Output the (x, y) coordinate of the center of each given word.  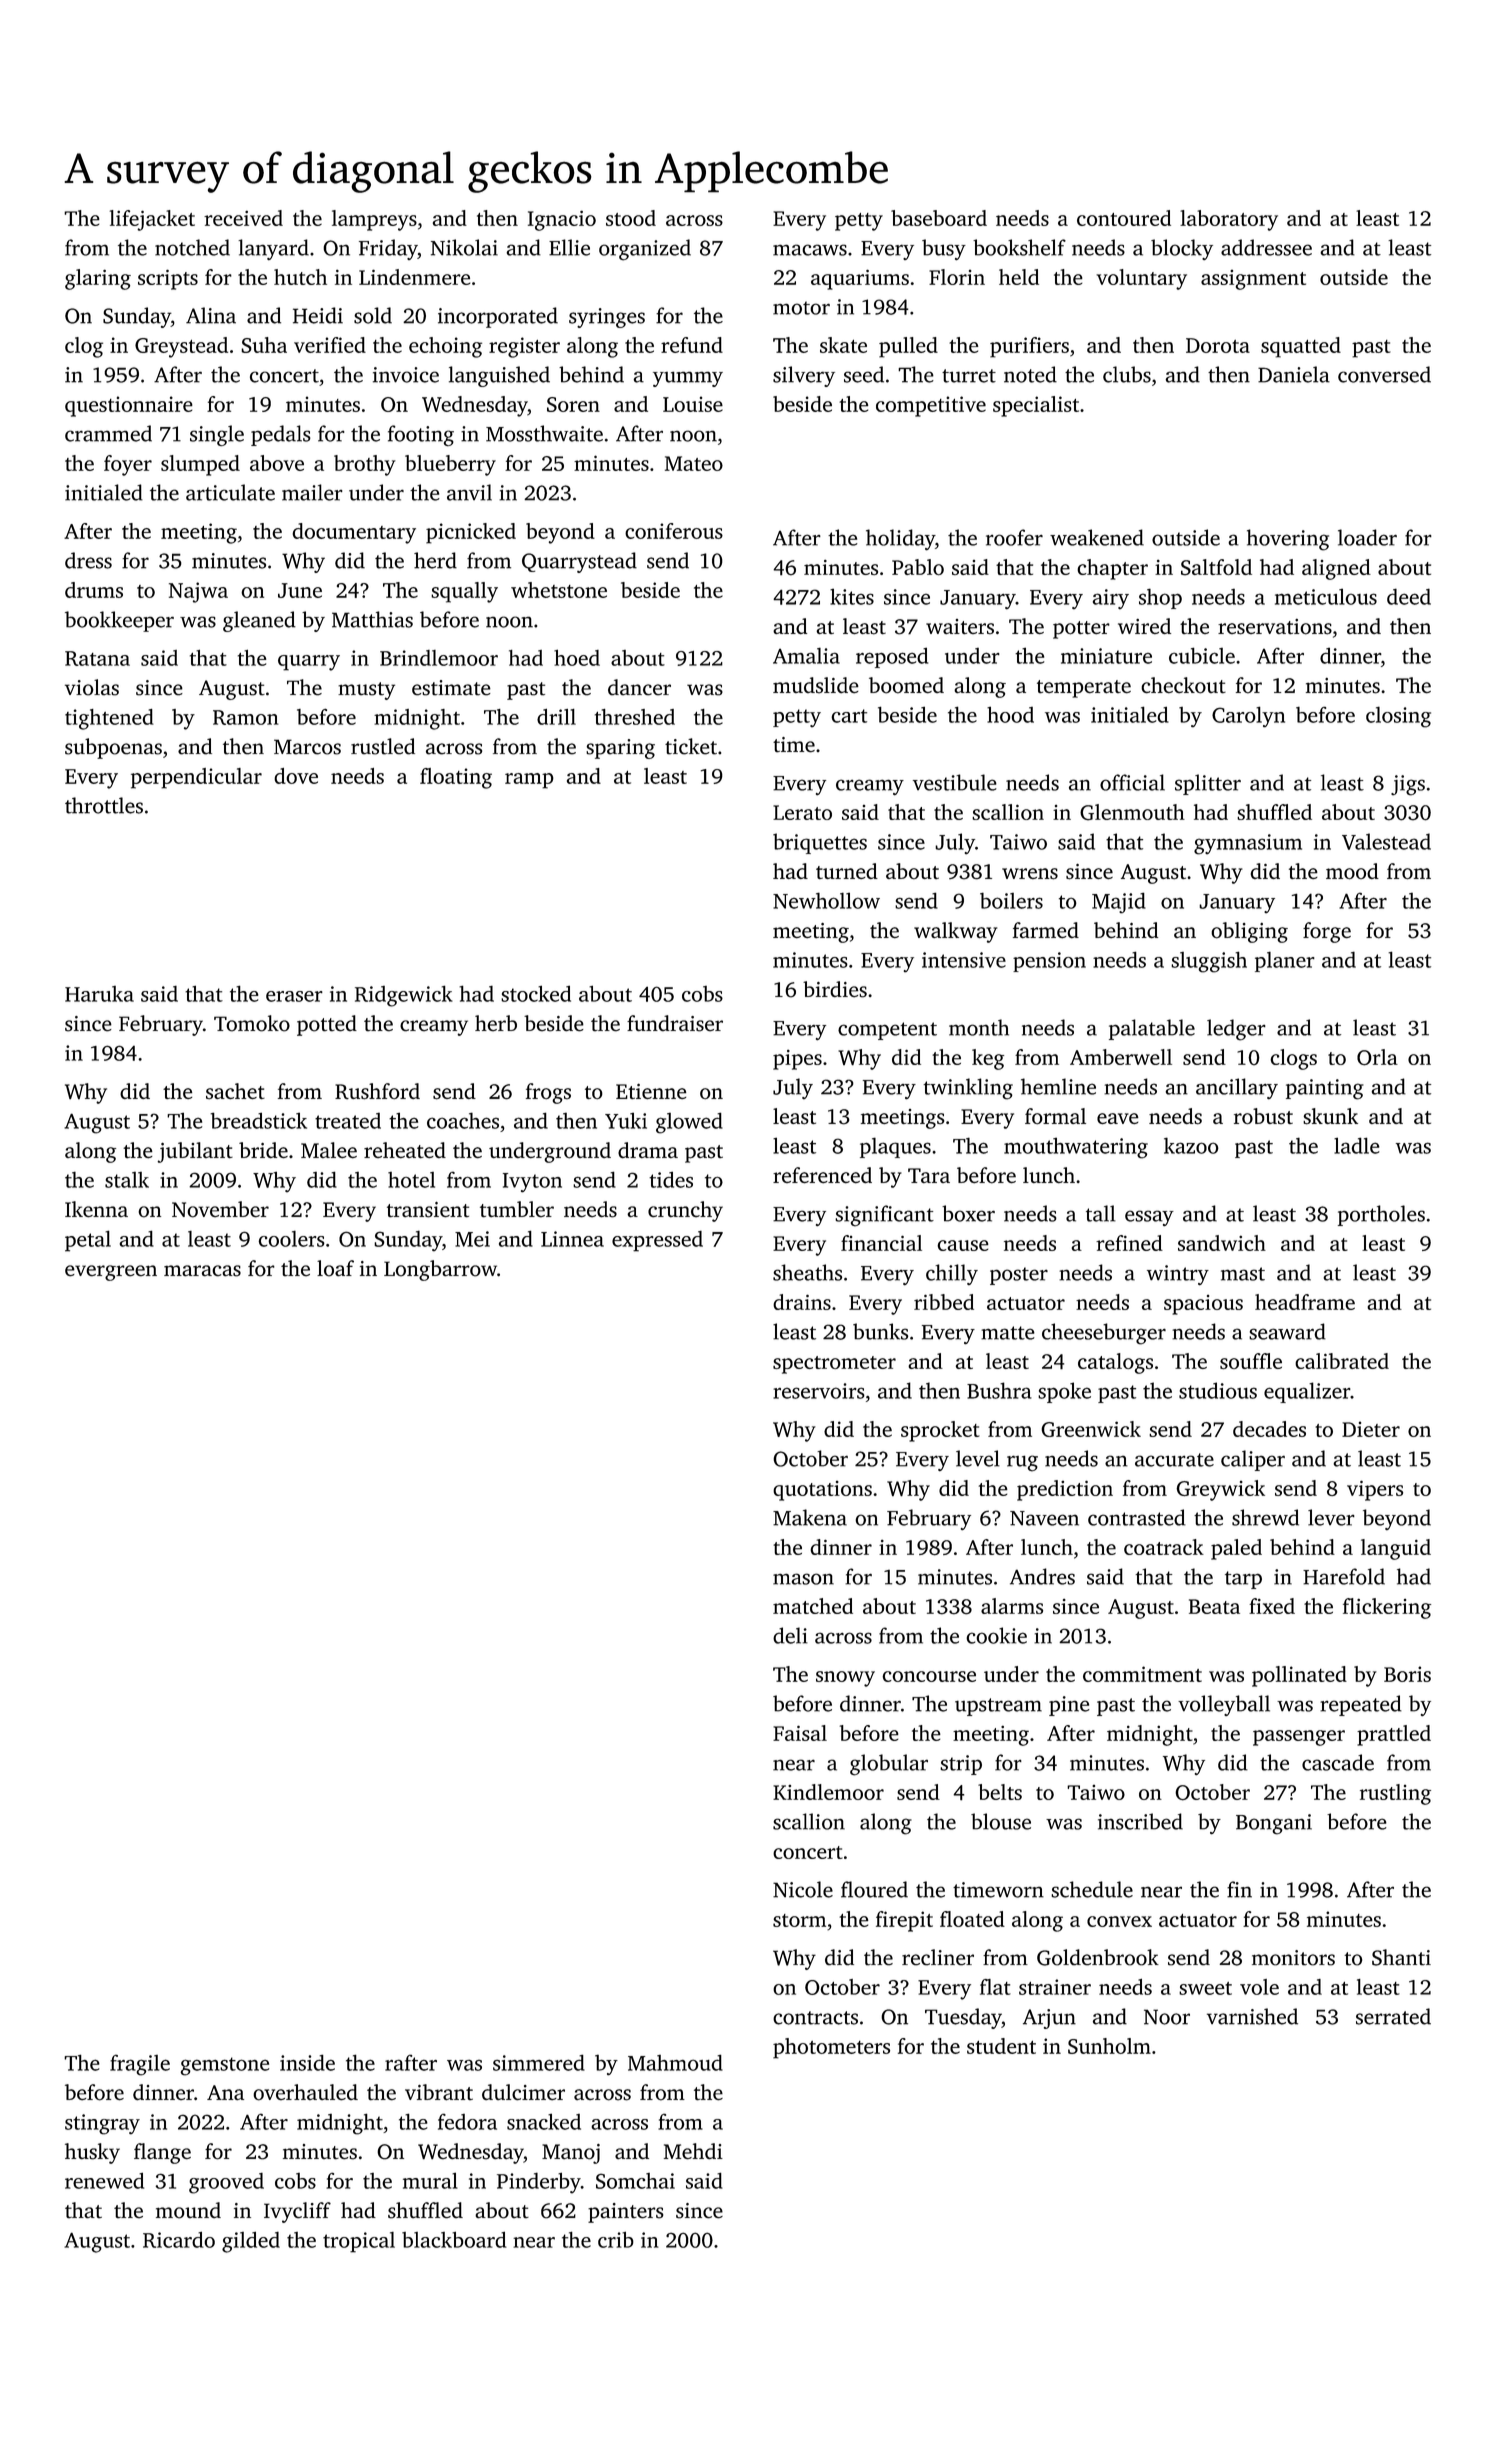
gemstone (225, 2066)
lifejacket (152, 220)
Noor (1167, 2017)
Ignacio (562, 220)
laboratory (1229, 220)
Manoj (571, 2154)
